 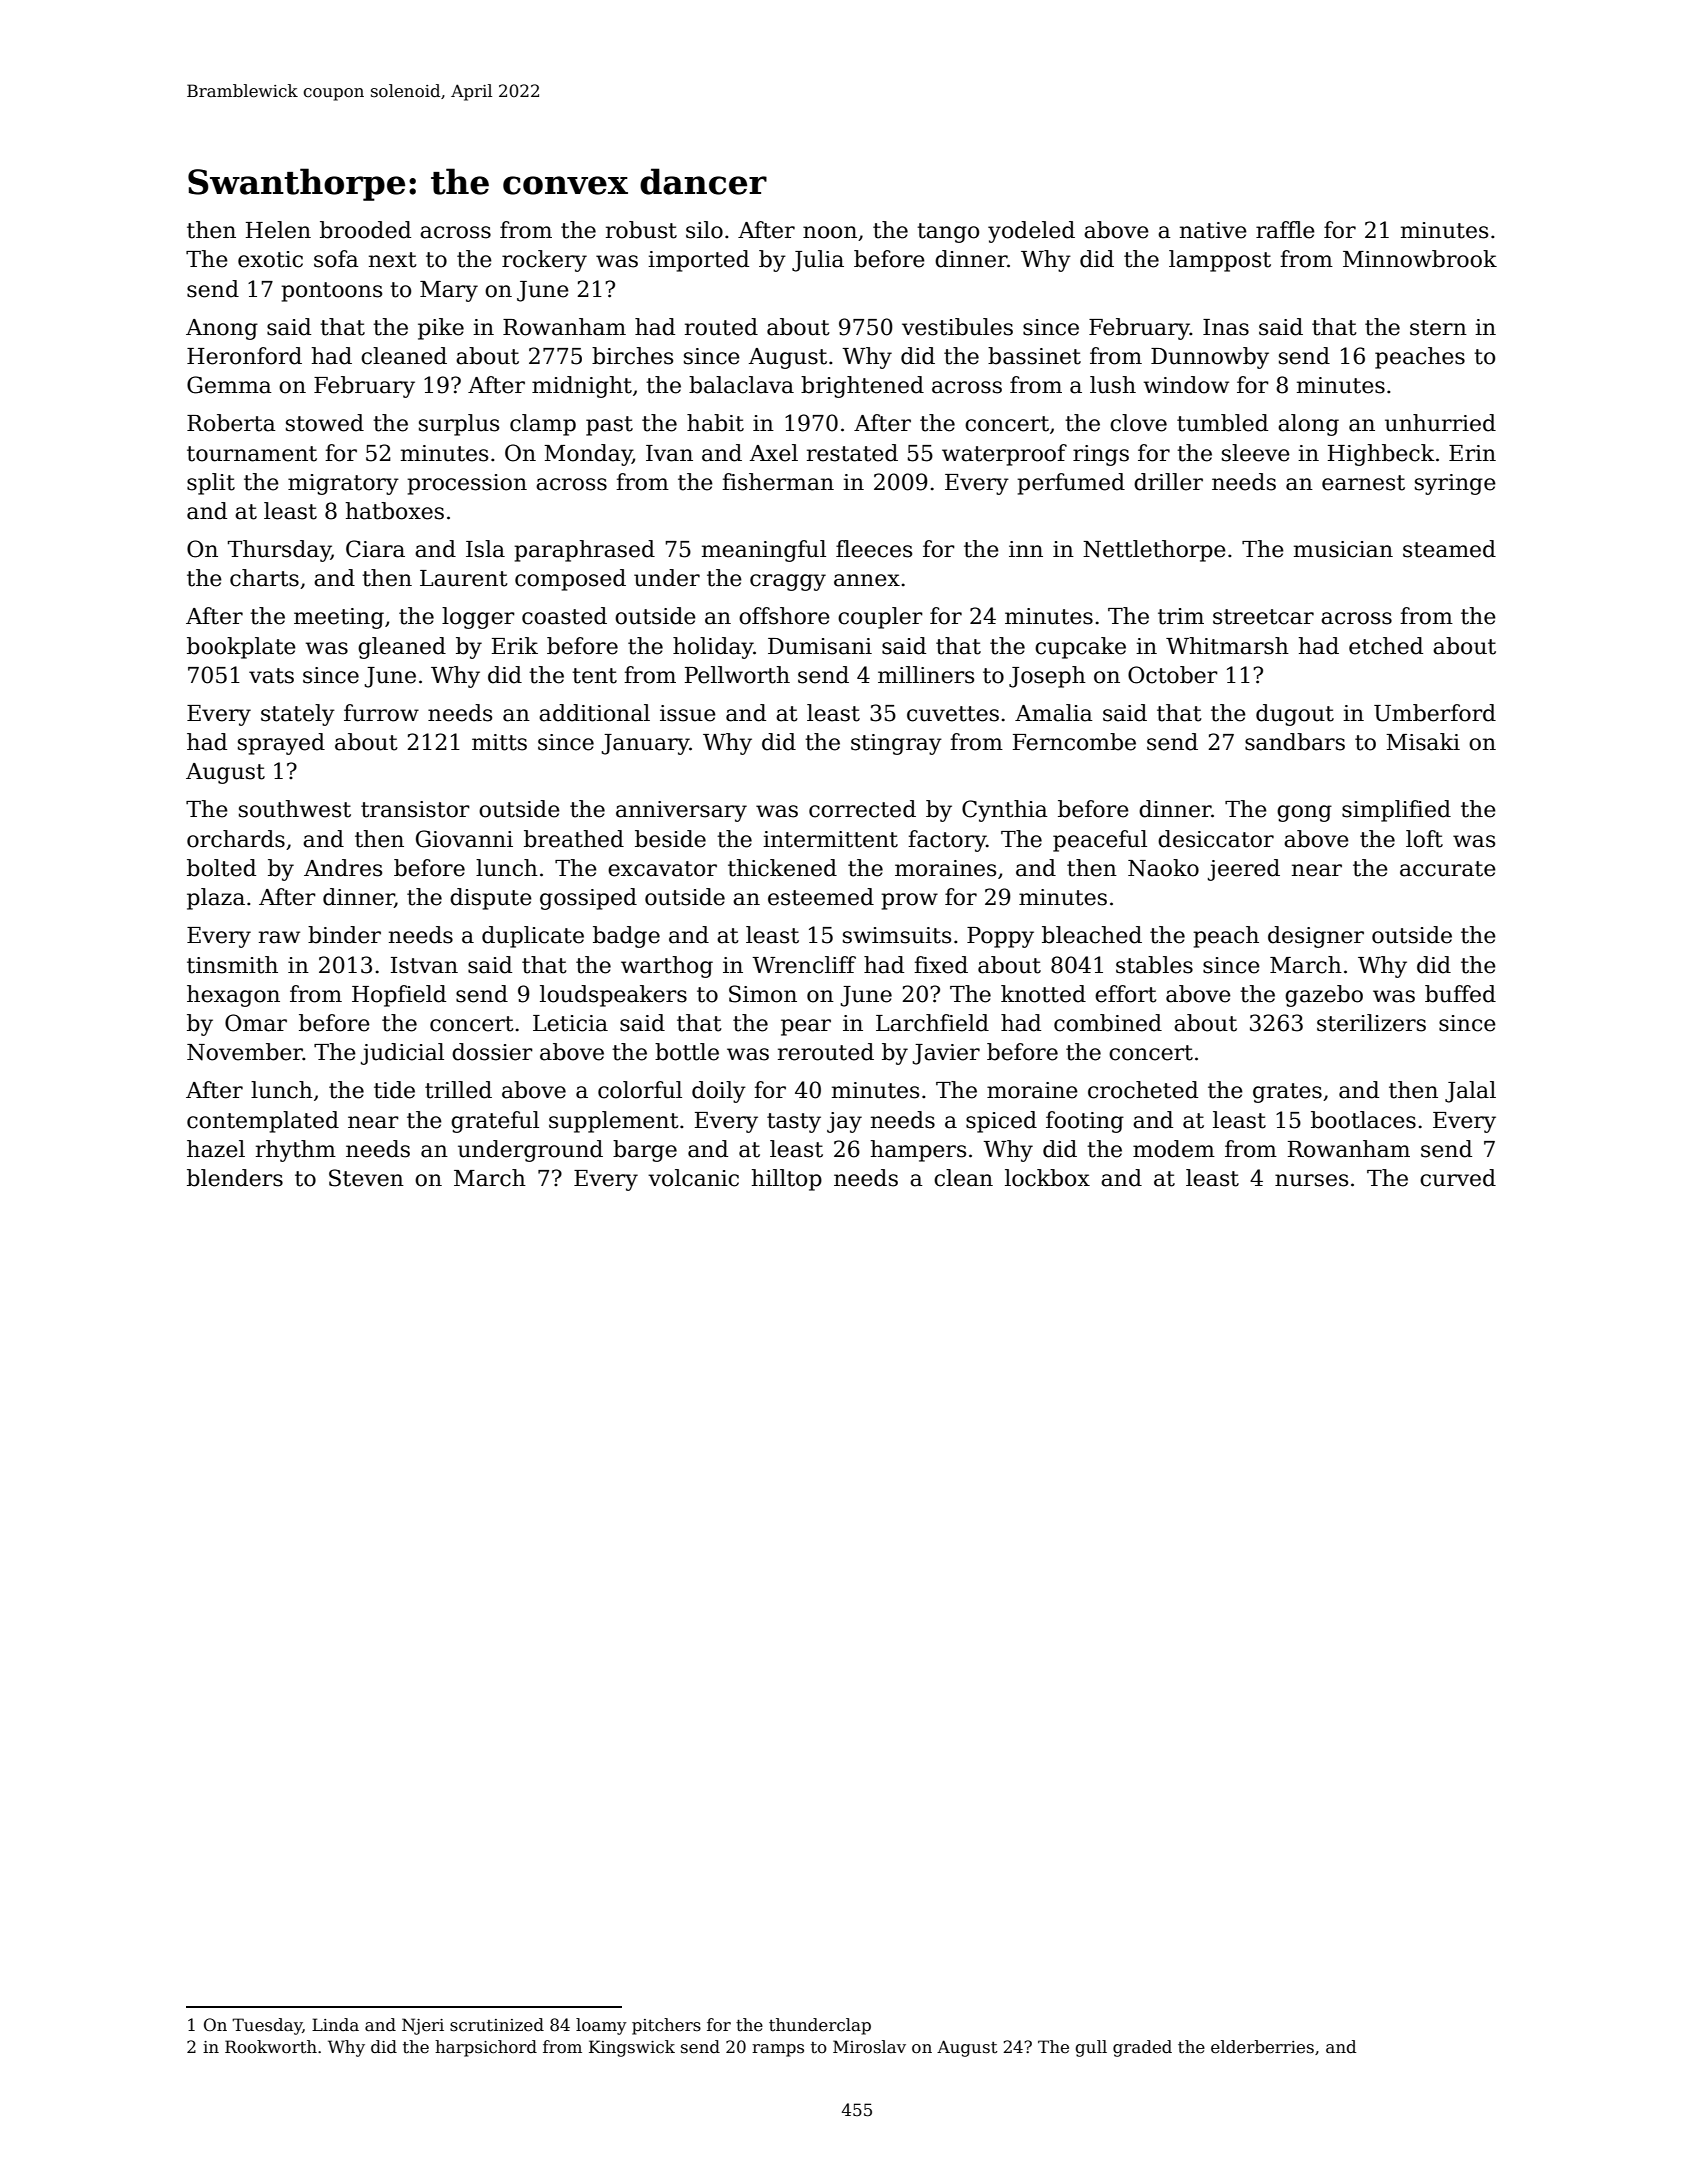 What do you see at coordinates (271, 676) in the screenshot?
I see `vats` at bounding box center [271, 676].
